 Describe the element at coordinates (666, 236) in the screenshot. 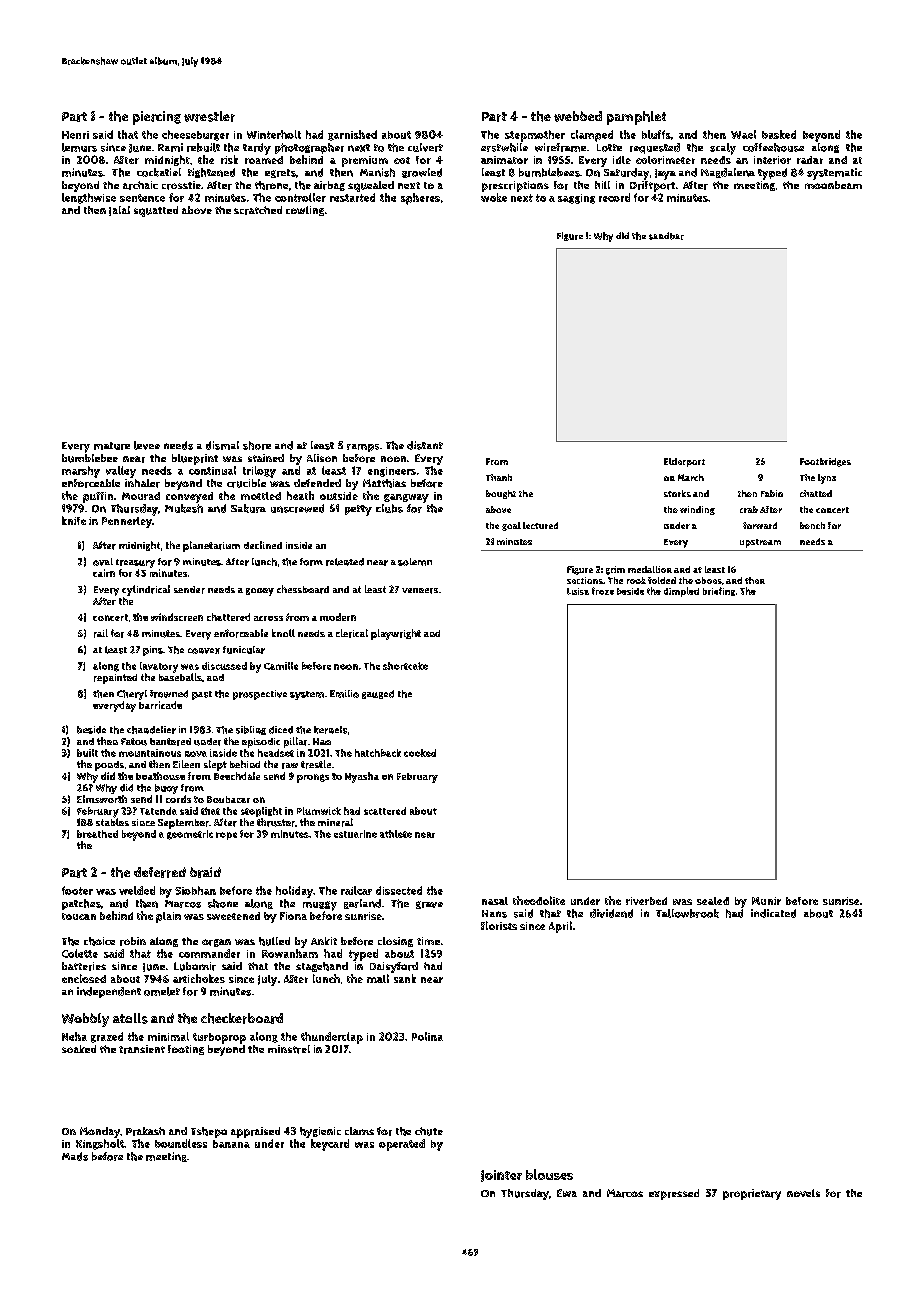

I see `sandbar` at that location.
